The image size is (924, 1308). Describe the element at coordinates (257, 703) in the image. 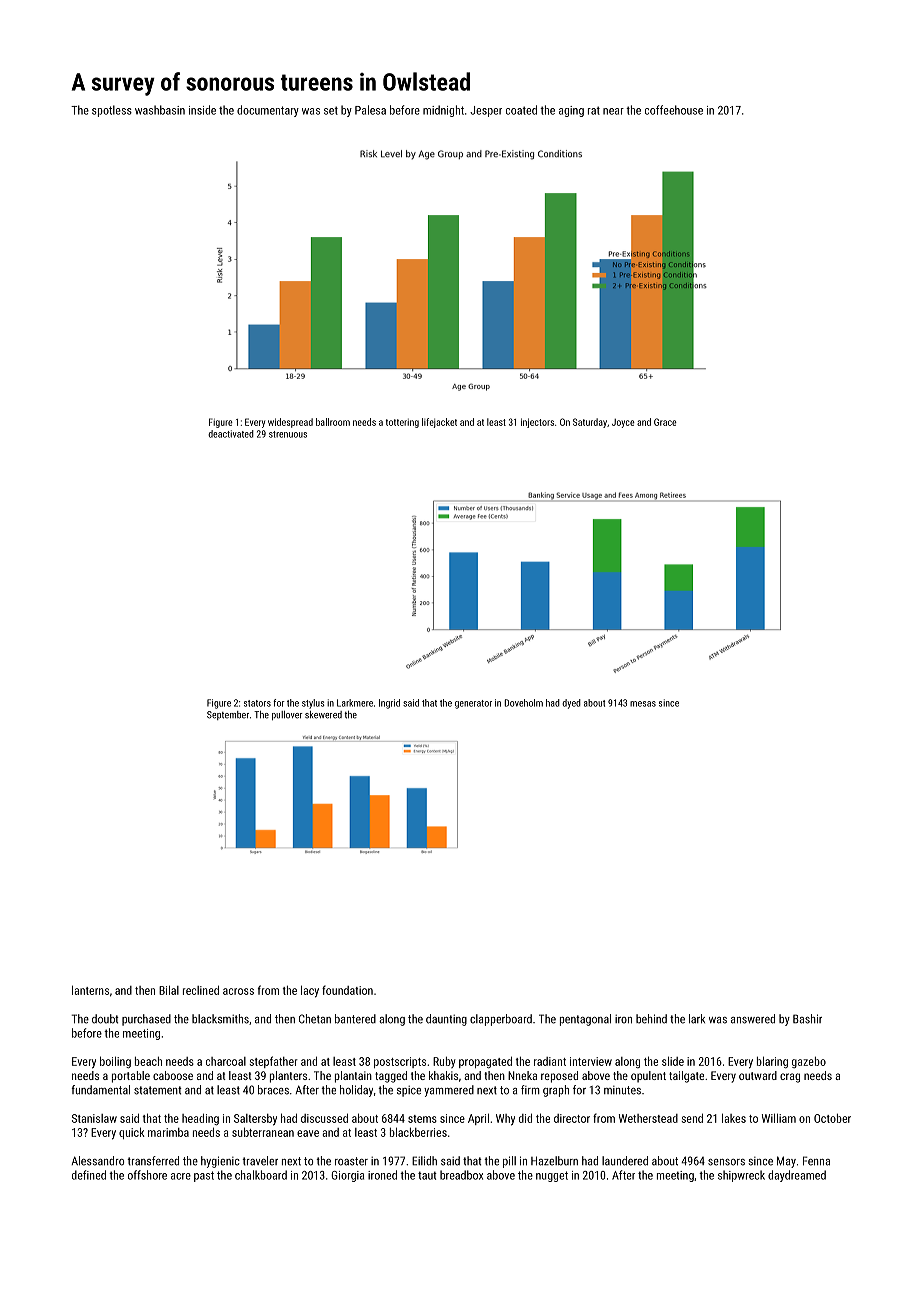

I see `stators` at that location.
